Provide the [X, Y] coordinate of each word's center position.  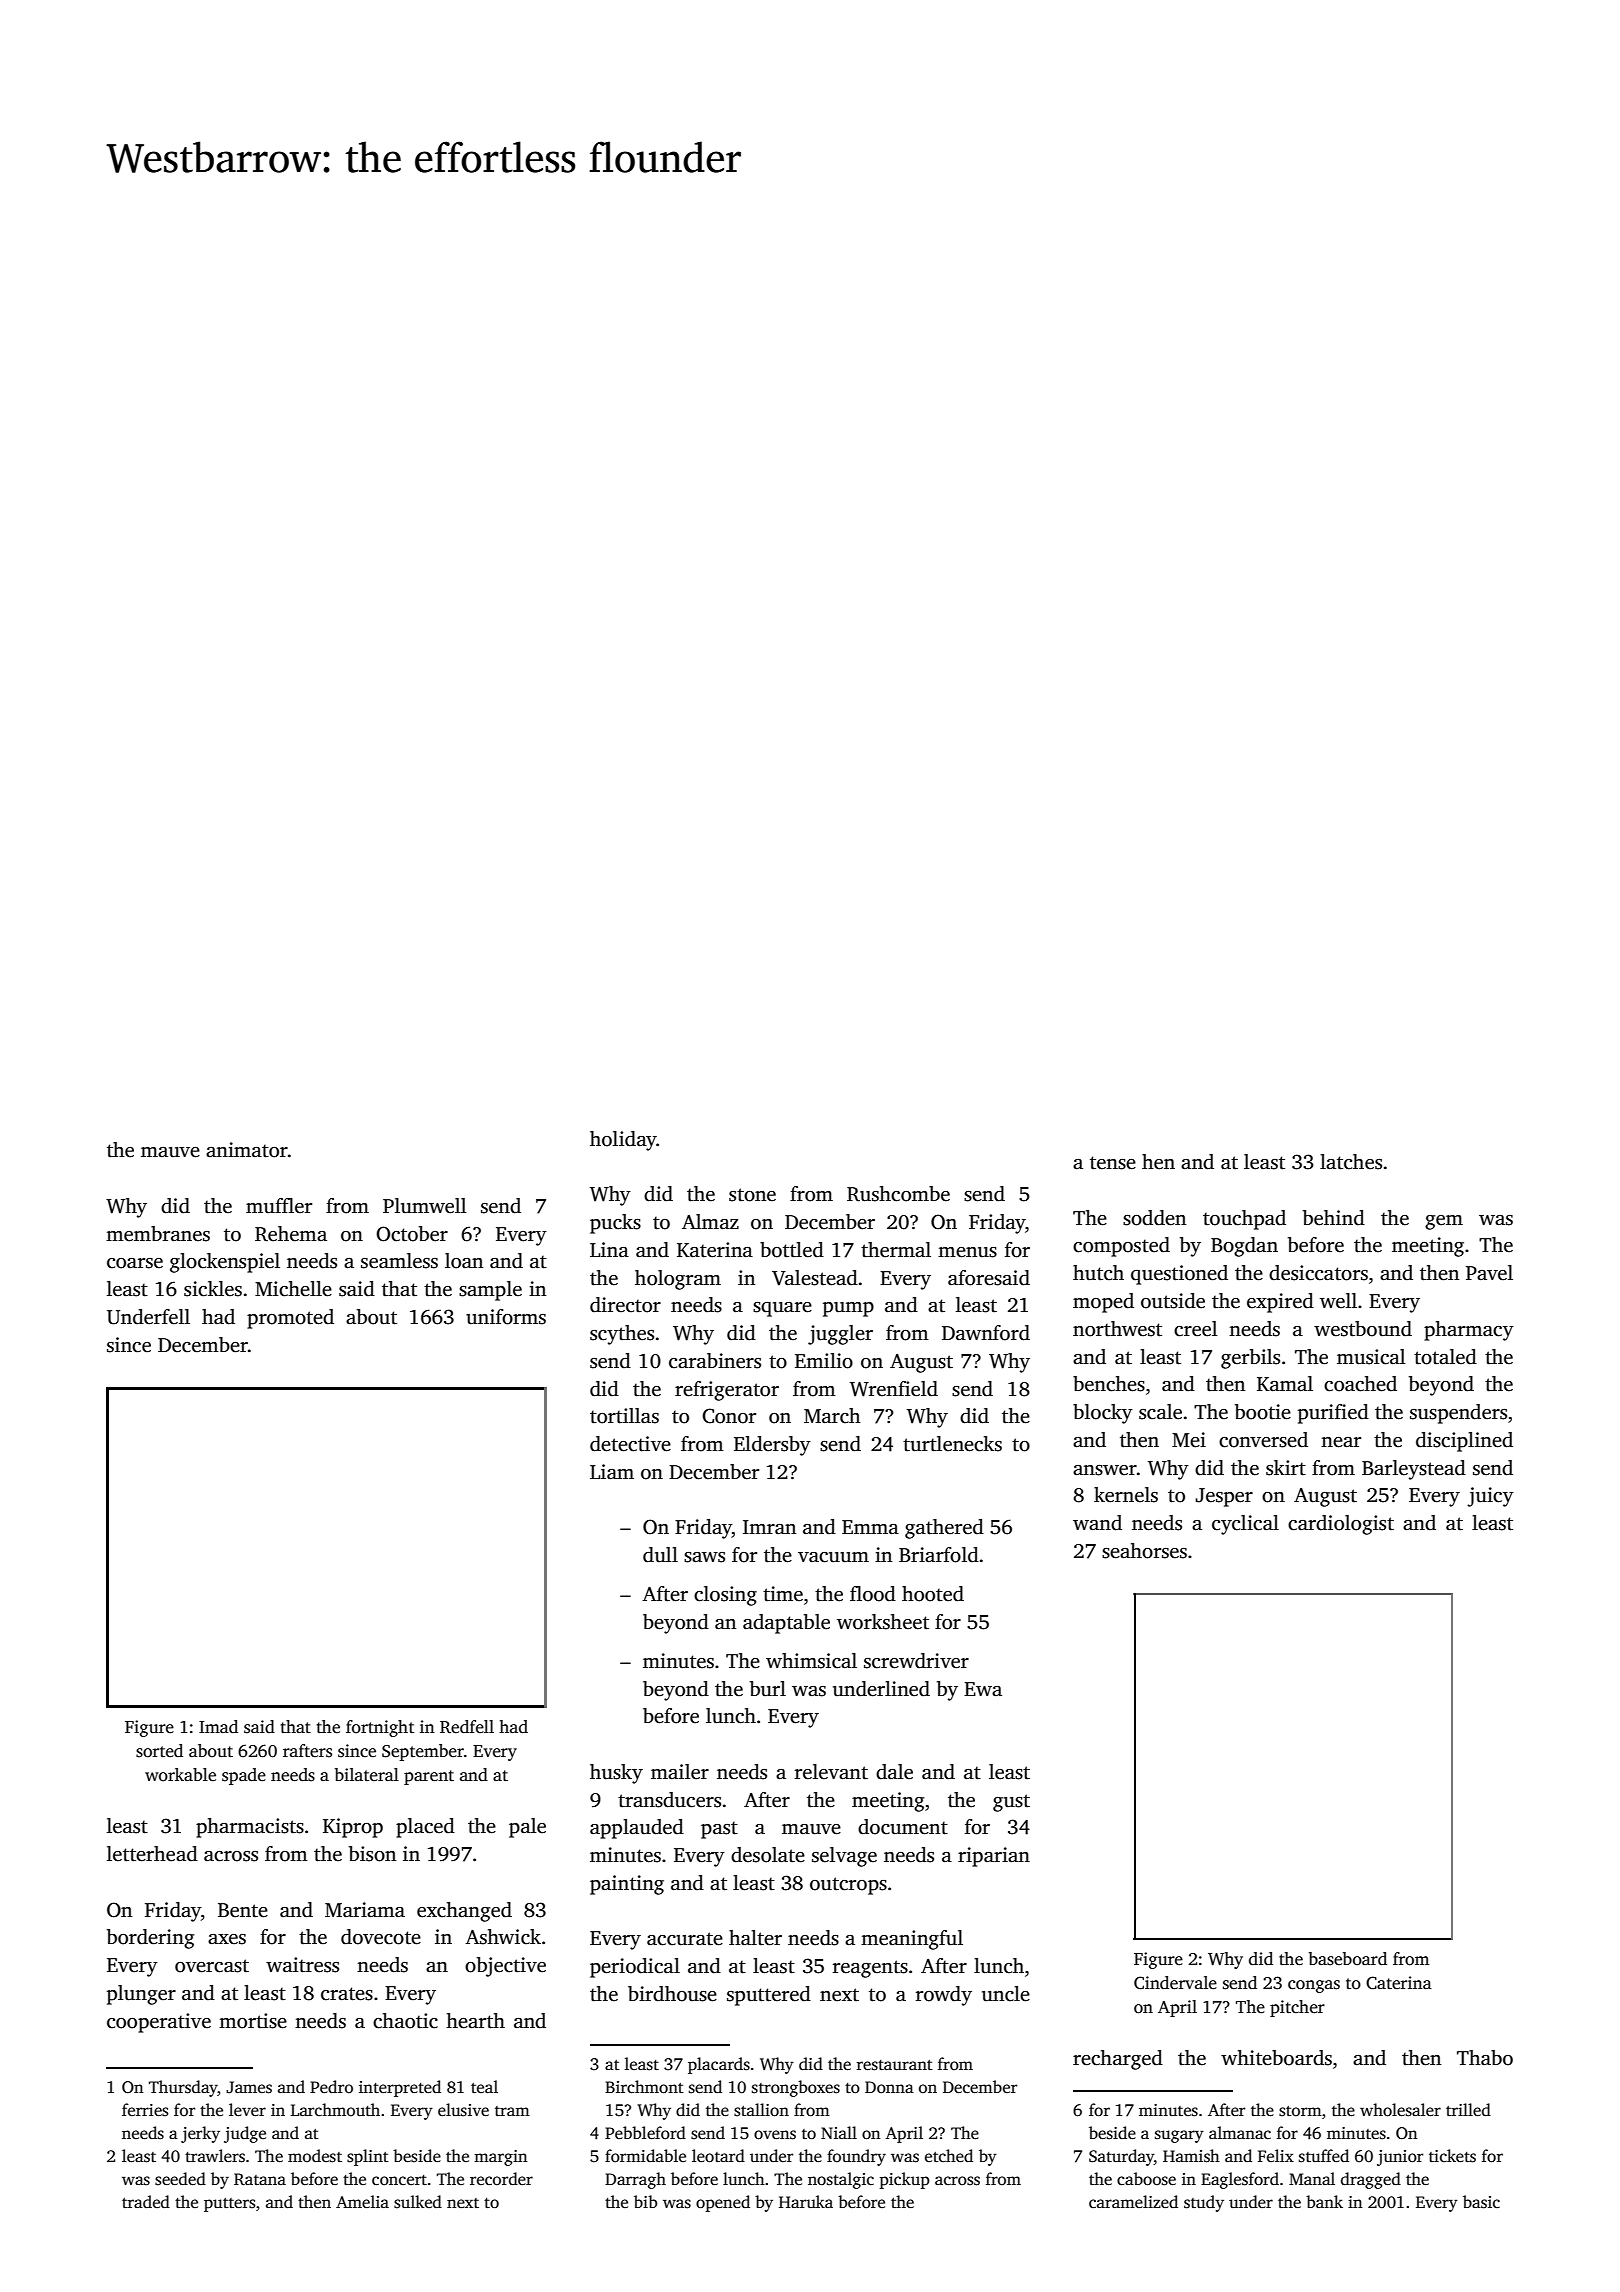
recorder [501, 2179]
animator [247, 1150]
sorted [159, 1751]
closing [725, 1596]
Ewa [983, 1689]
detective [630, 1444]
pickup [905, 2180]
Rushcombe [898, 1194]
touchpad [1244, 1220]
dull [660, 1555]
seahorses [1144, 1551]
